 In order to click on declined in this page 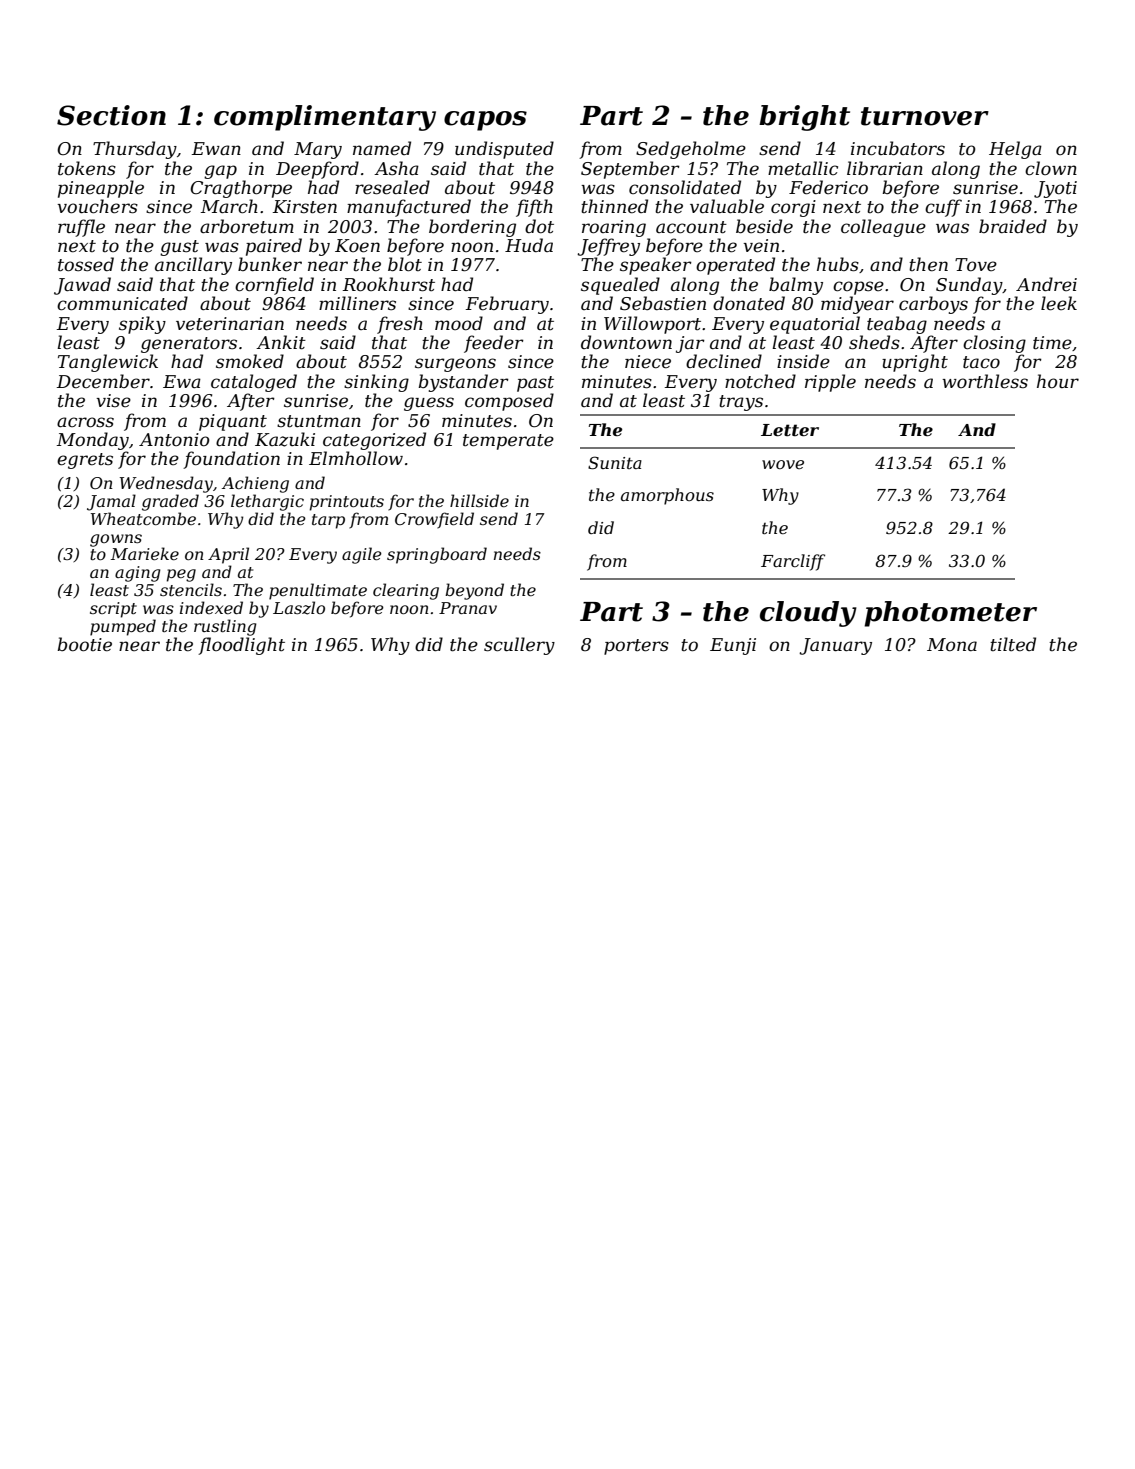, I will do `click(724, 361)`.
